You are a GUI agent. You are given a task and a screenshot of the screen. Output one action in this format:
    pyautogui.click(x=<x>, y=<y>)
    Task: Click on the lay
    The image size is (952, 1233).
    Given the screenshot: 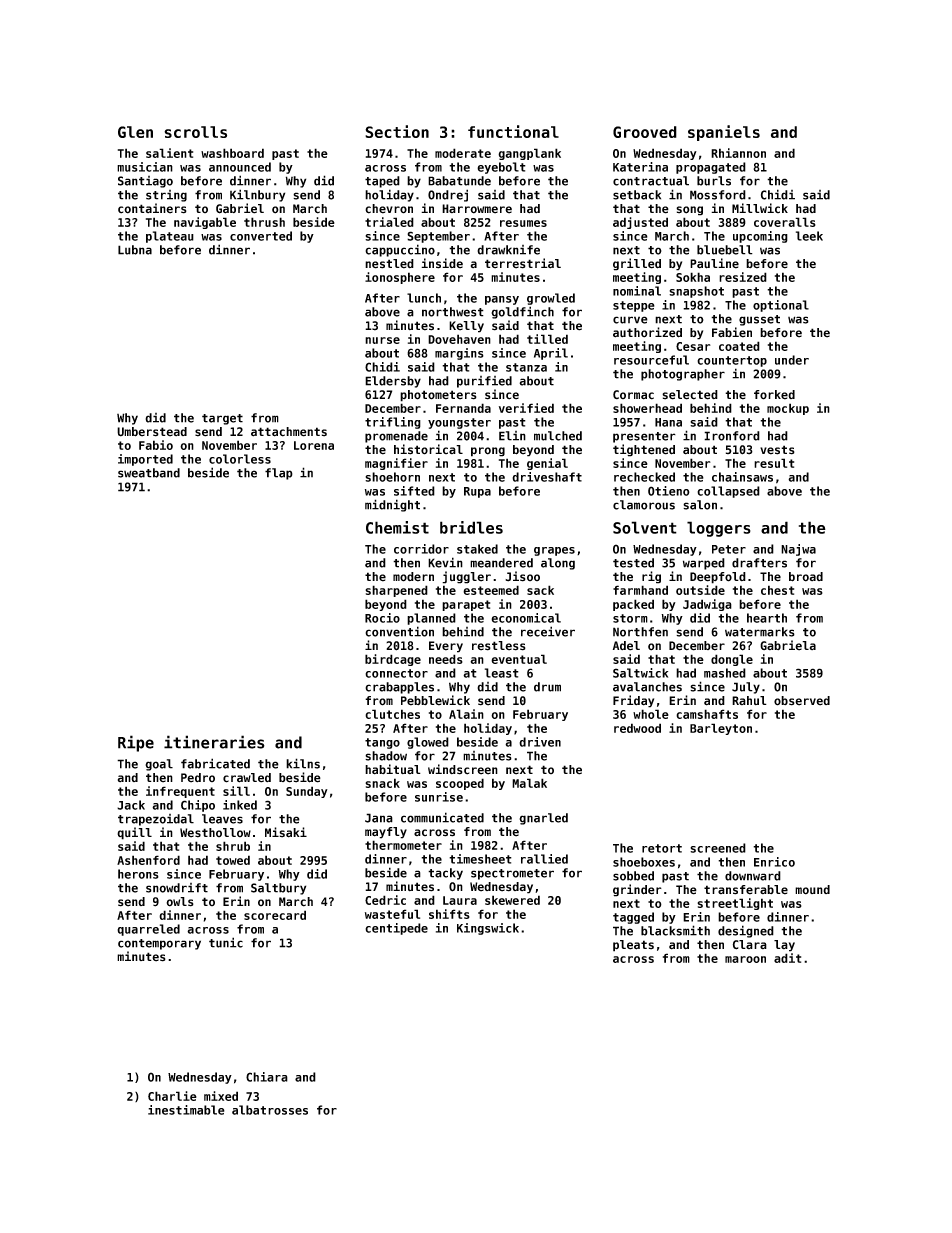 What is the action you would take?
    pyautogui.click(x=784, y=946)
